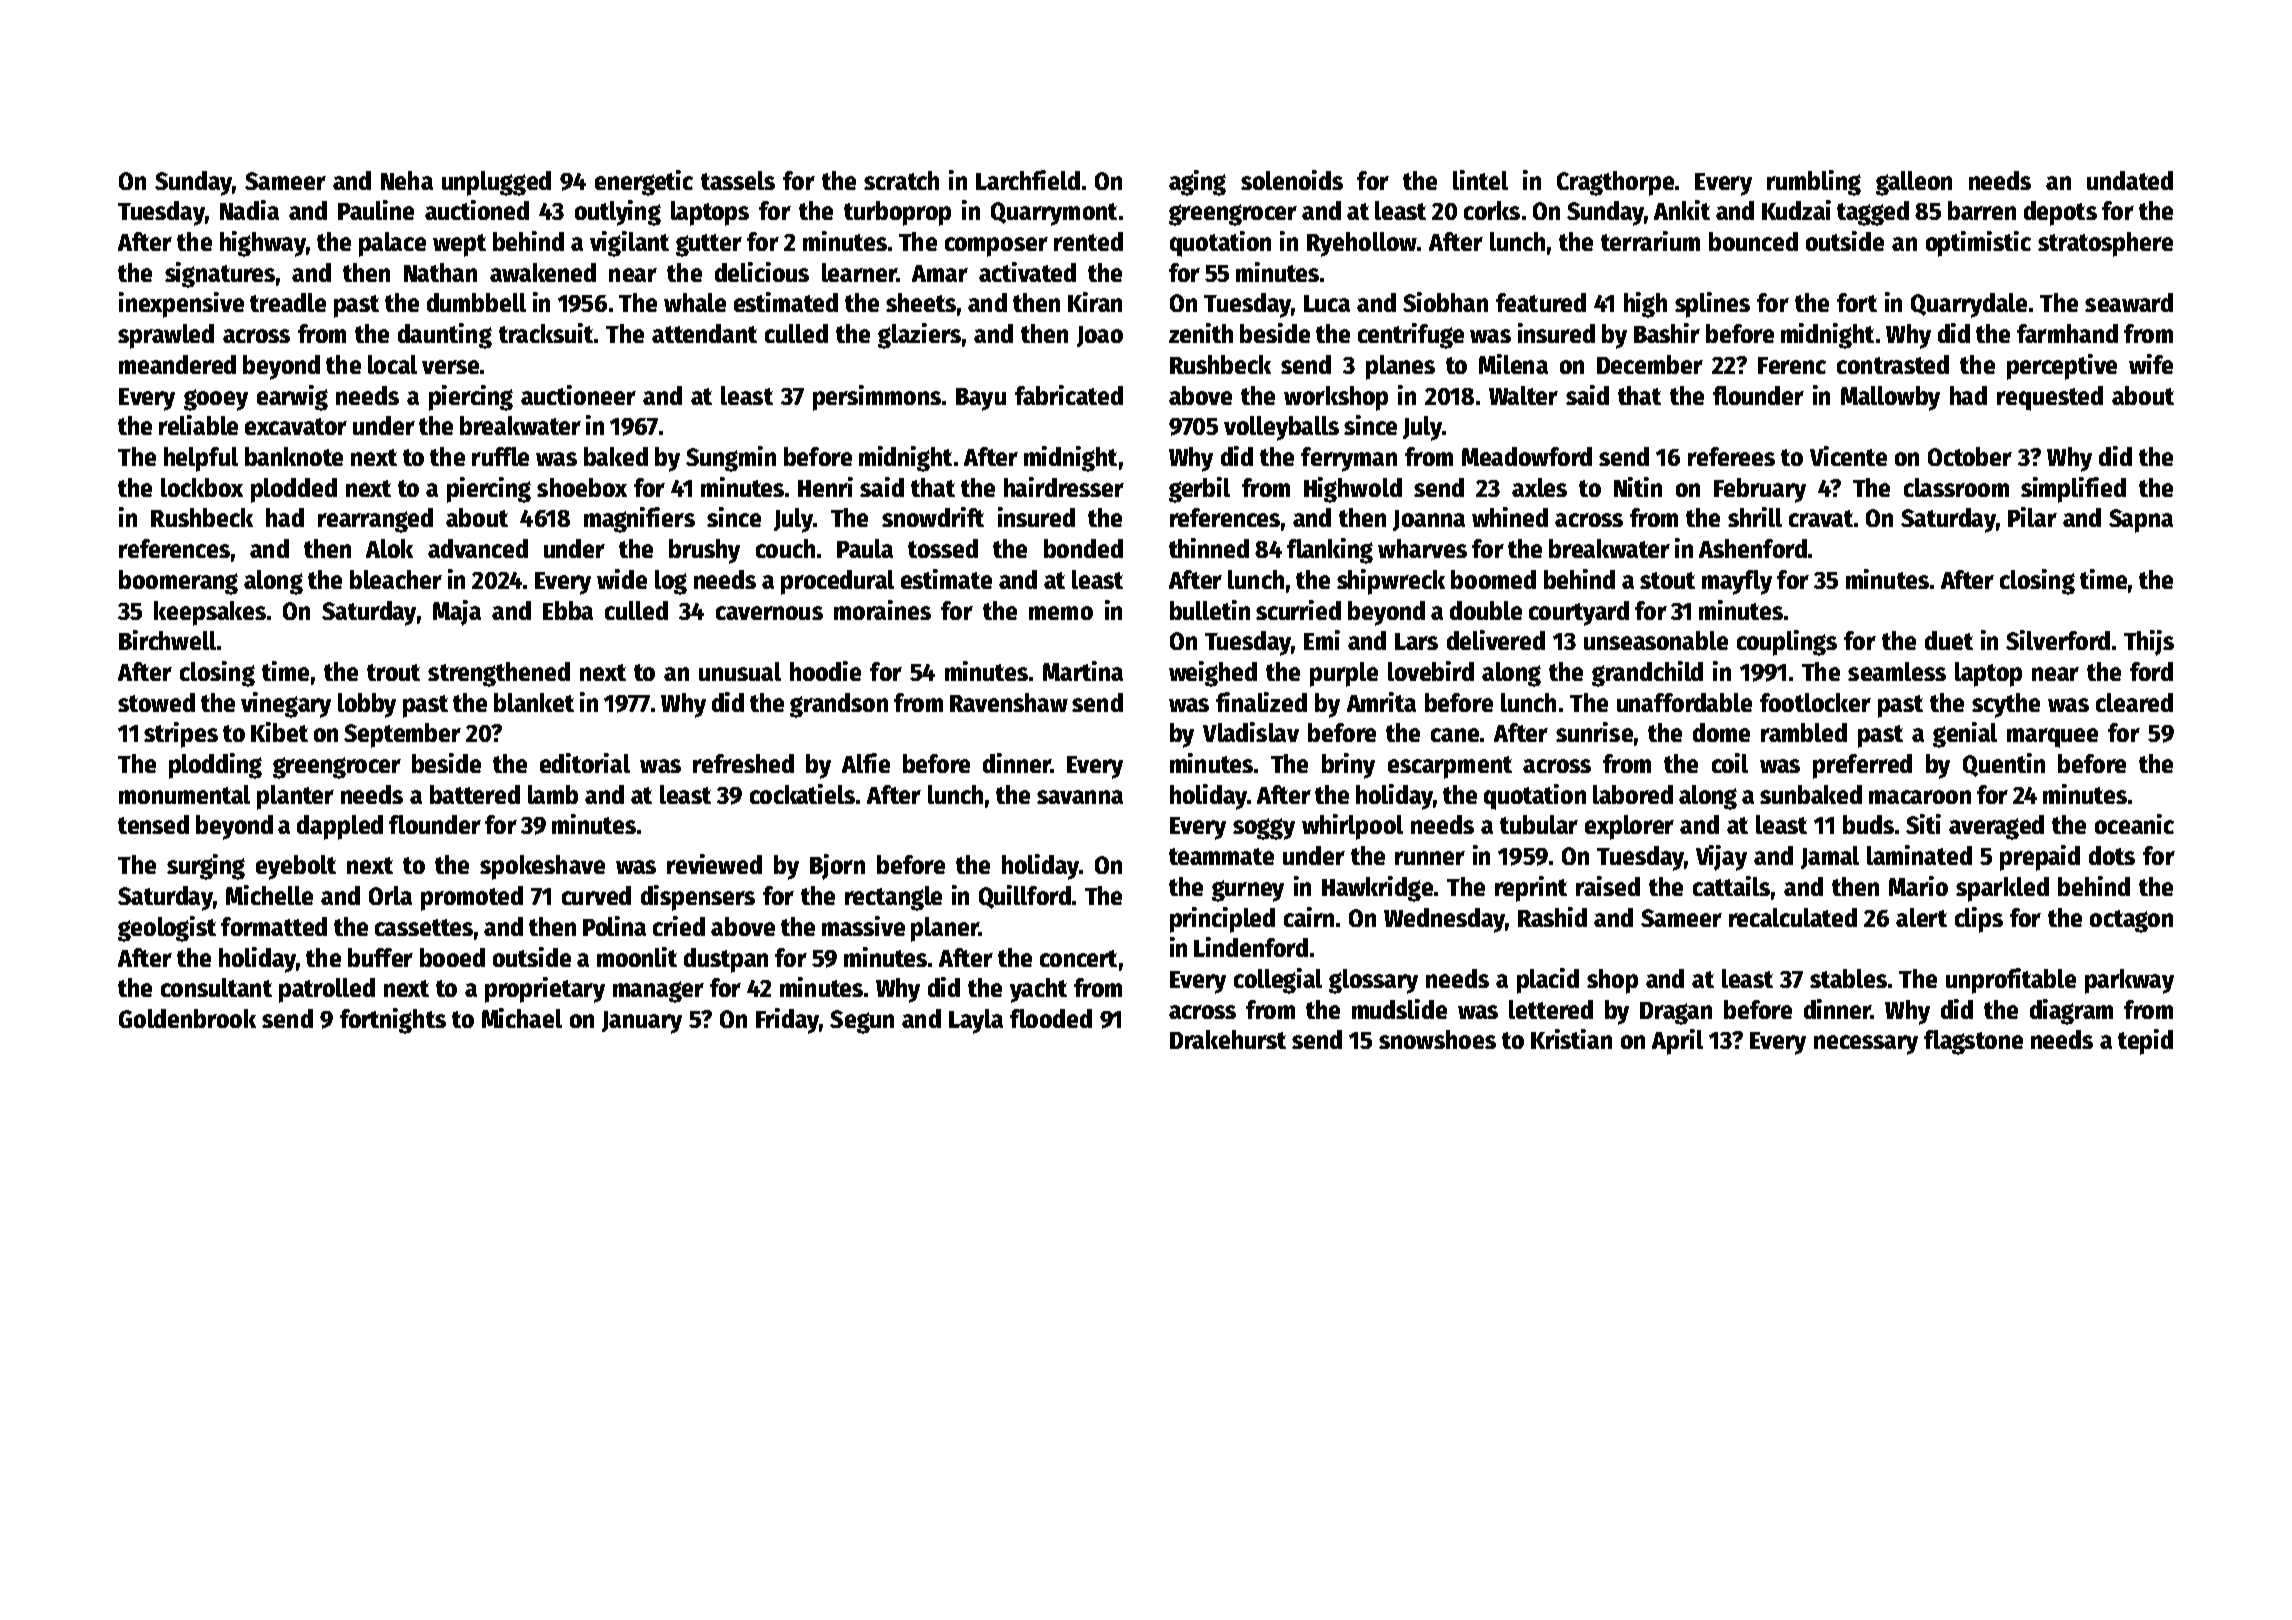  Describe the element at coordinates (862, 1022) in the screenshot. I see `Segun` at that location.
